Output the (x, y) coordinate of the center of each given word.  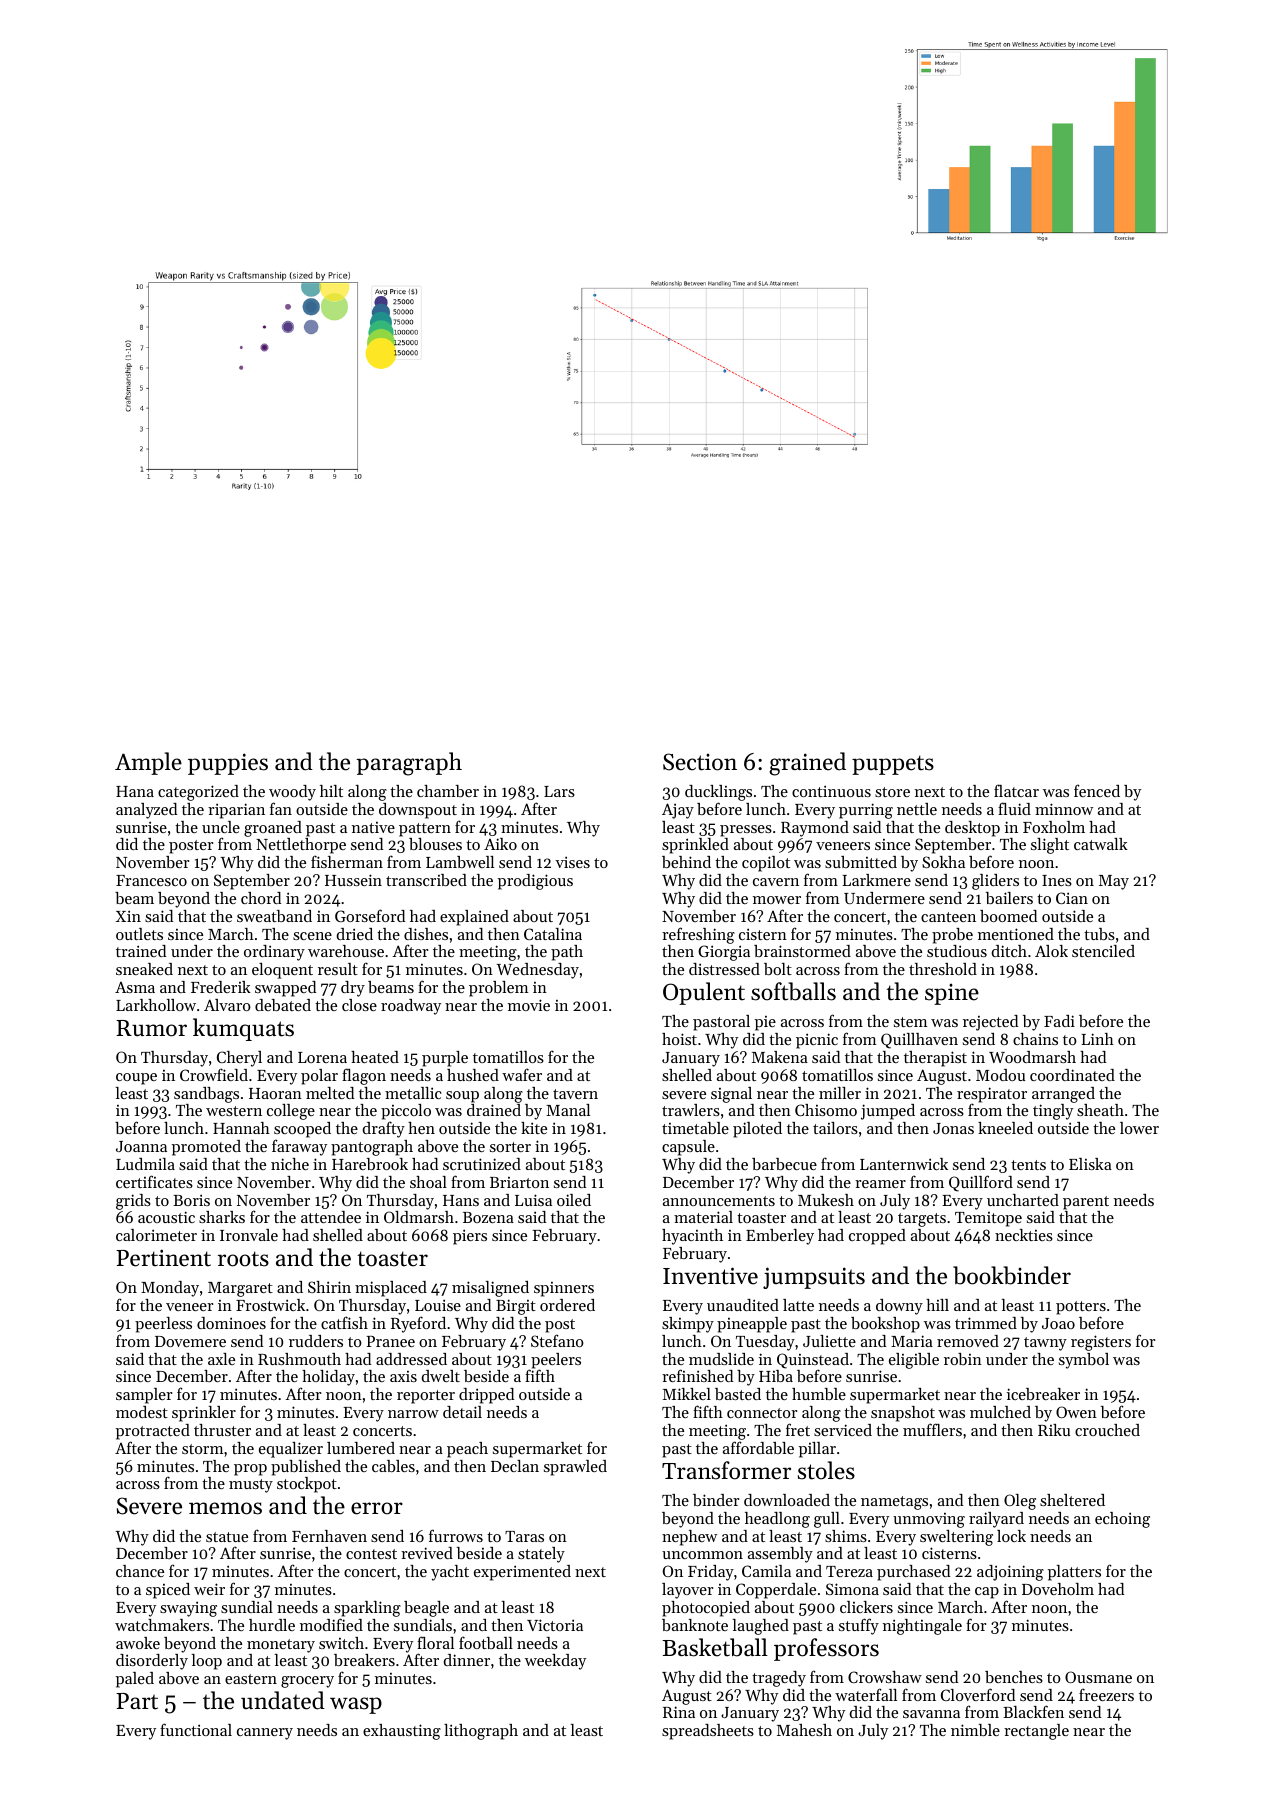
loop (207, 1662)
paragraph (409, 764)
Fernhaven (329, 1536)
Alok (1051, 951)
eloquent (282, 971)
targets (922, 1220)
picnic (817, 1041)
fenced (1097, 790)
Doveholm (1058, 1589)
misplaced (391, 1289)
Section (700, 762)
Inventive (710, 1276)
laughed (761, 1627)
